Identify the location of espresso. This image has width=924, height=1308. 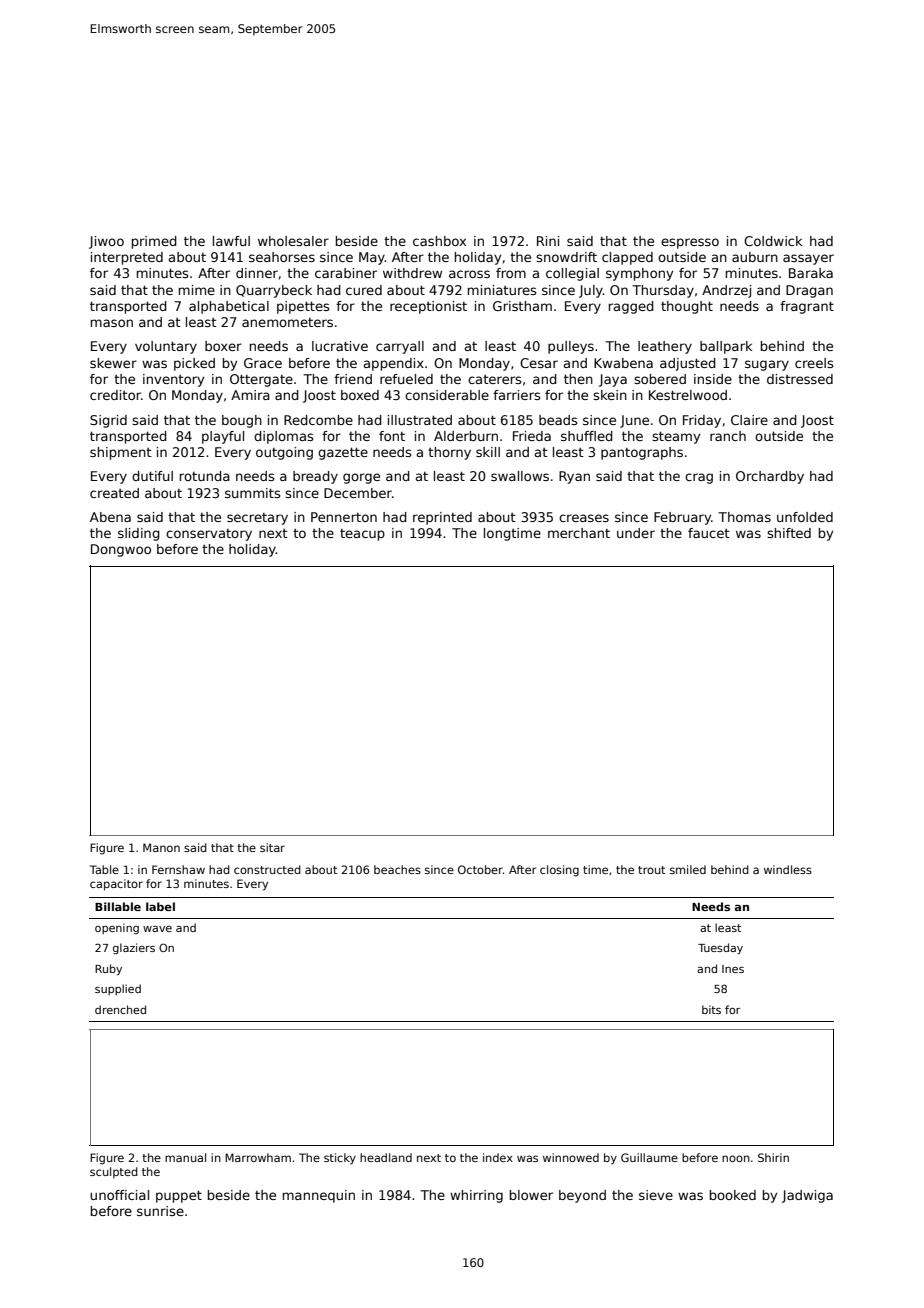
(690, 243).
